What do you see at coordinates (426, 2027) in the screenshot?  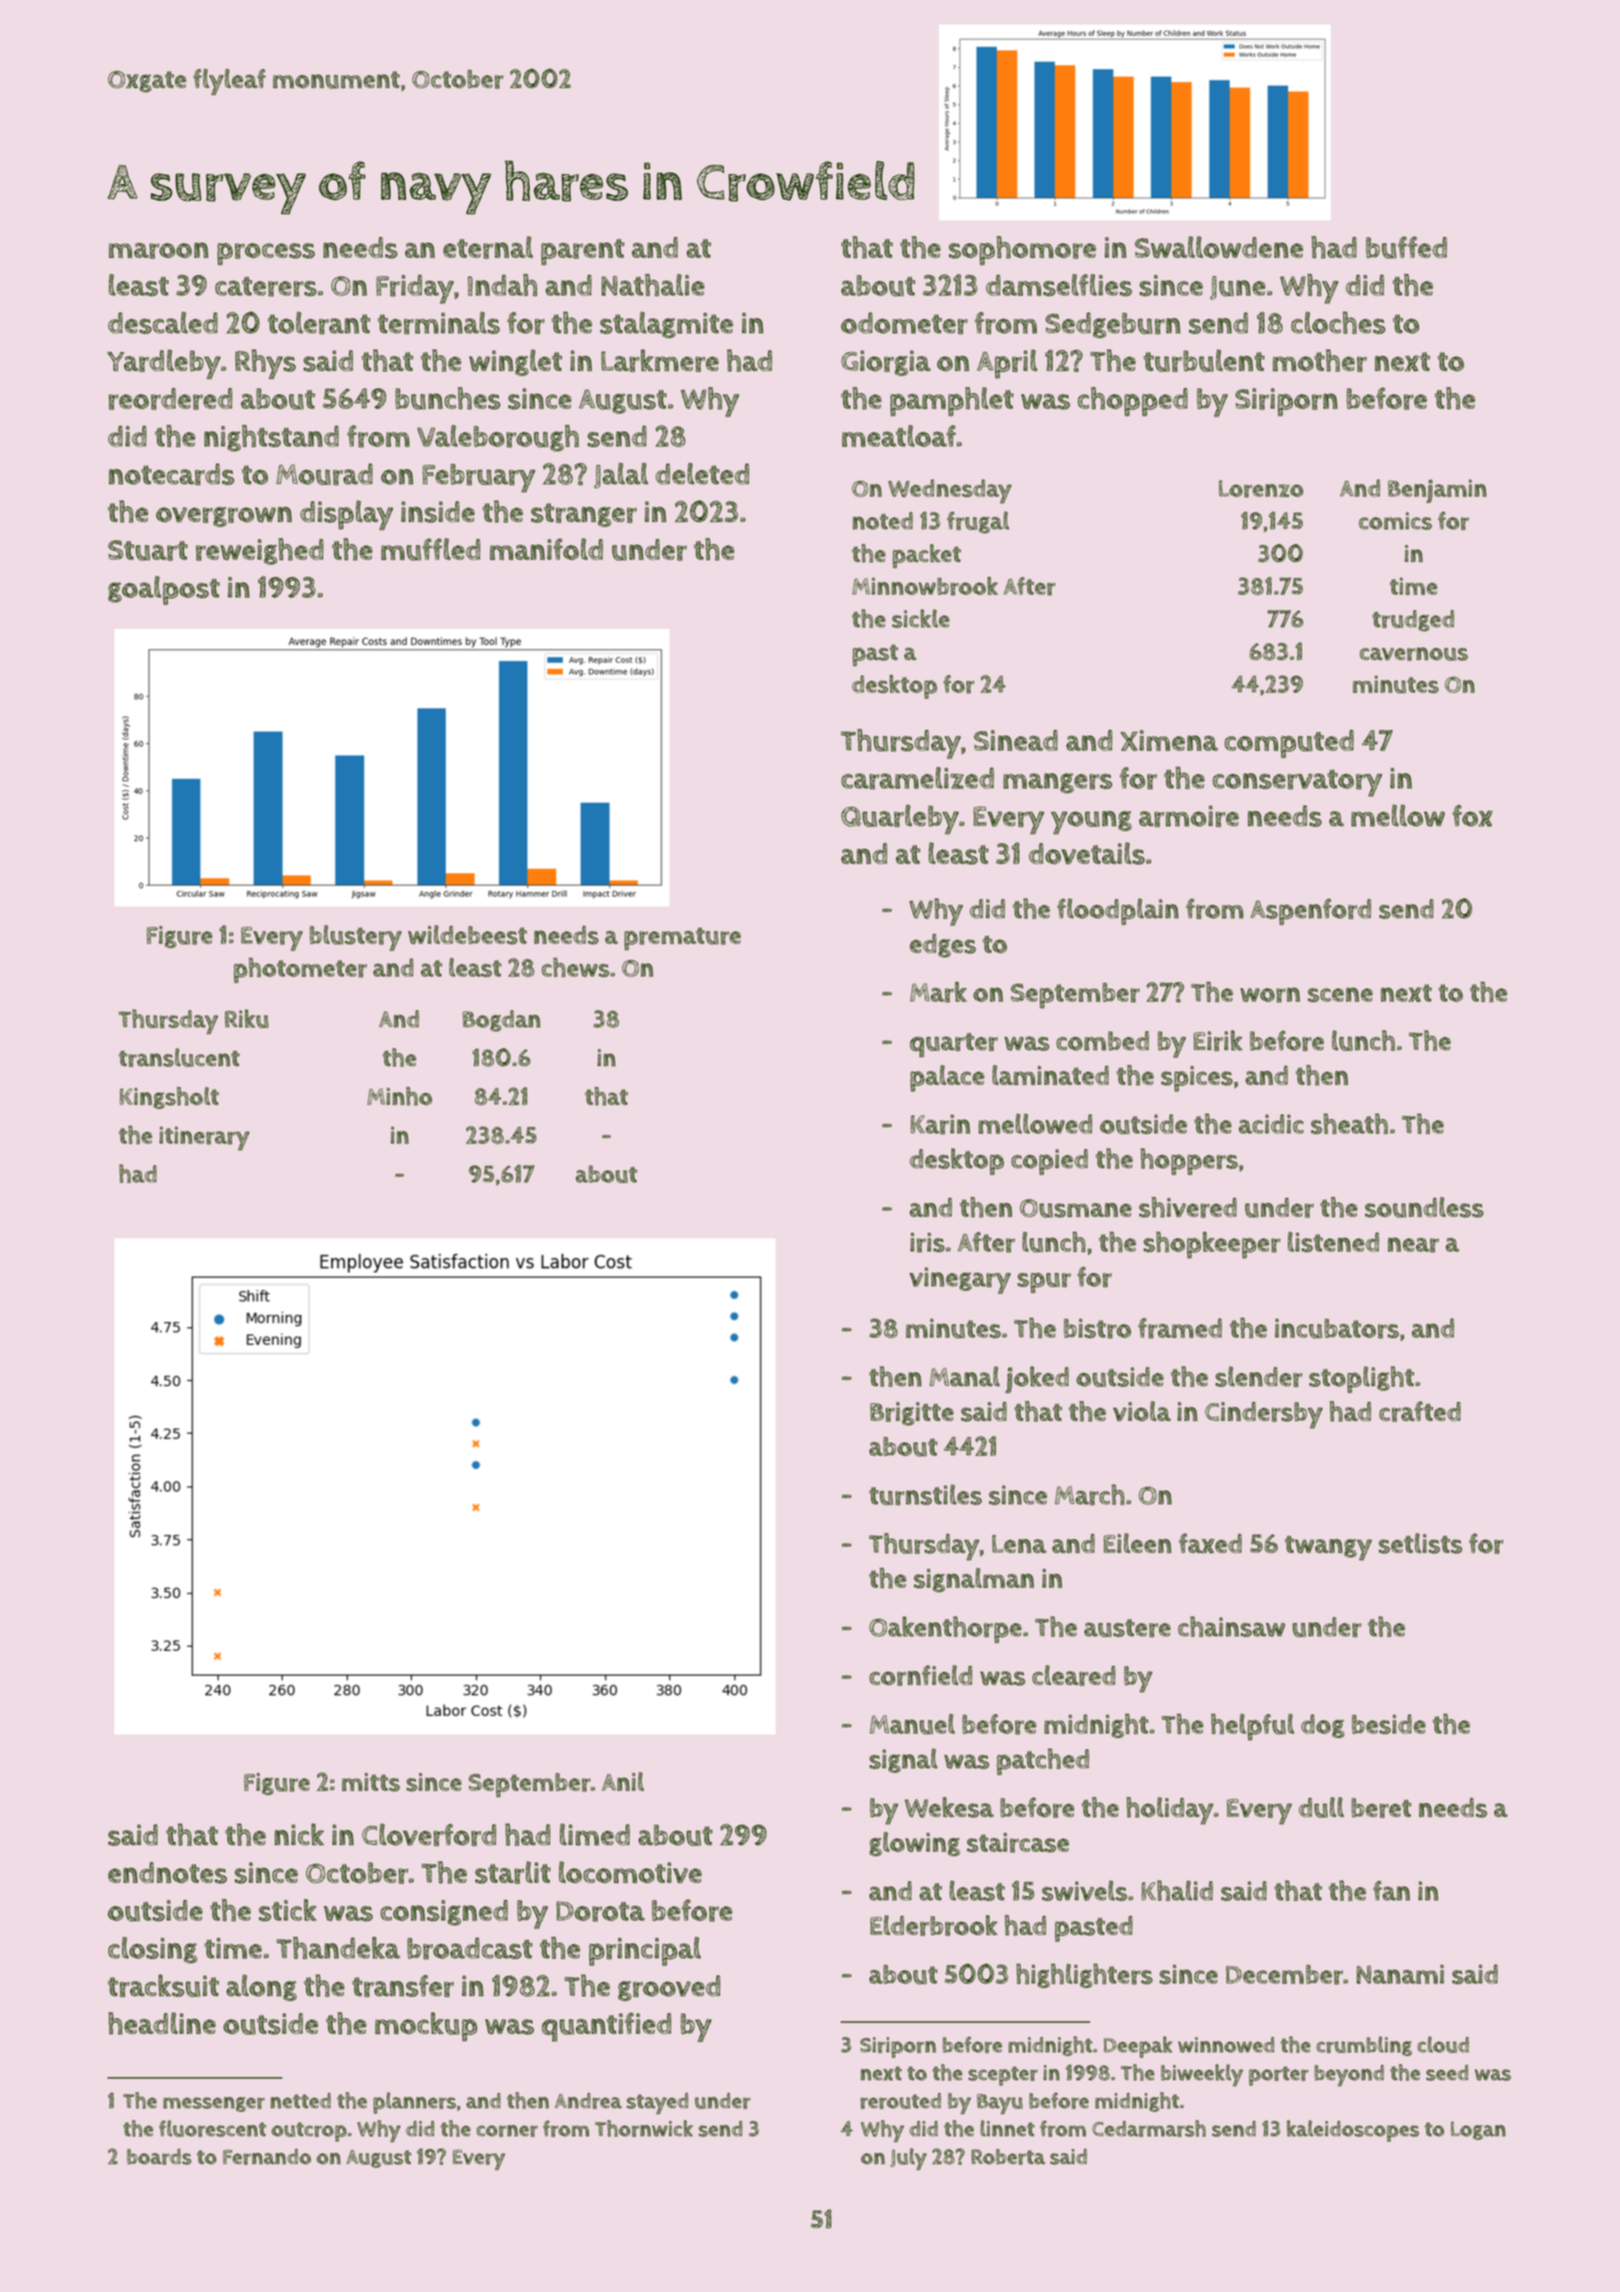 I see `mockup` at bounding box center [426, 2027].
